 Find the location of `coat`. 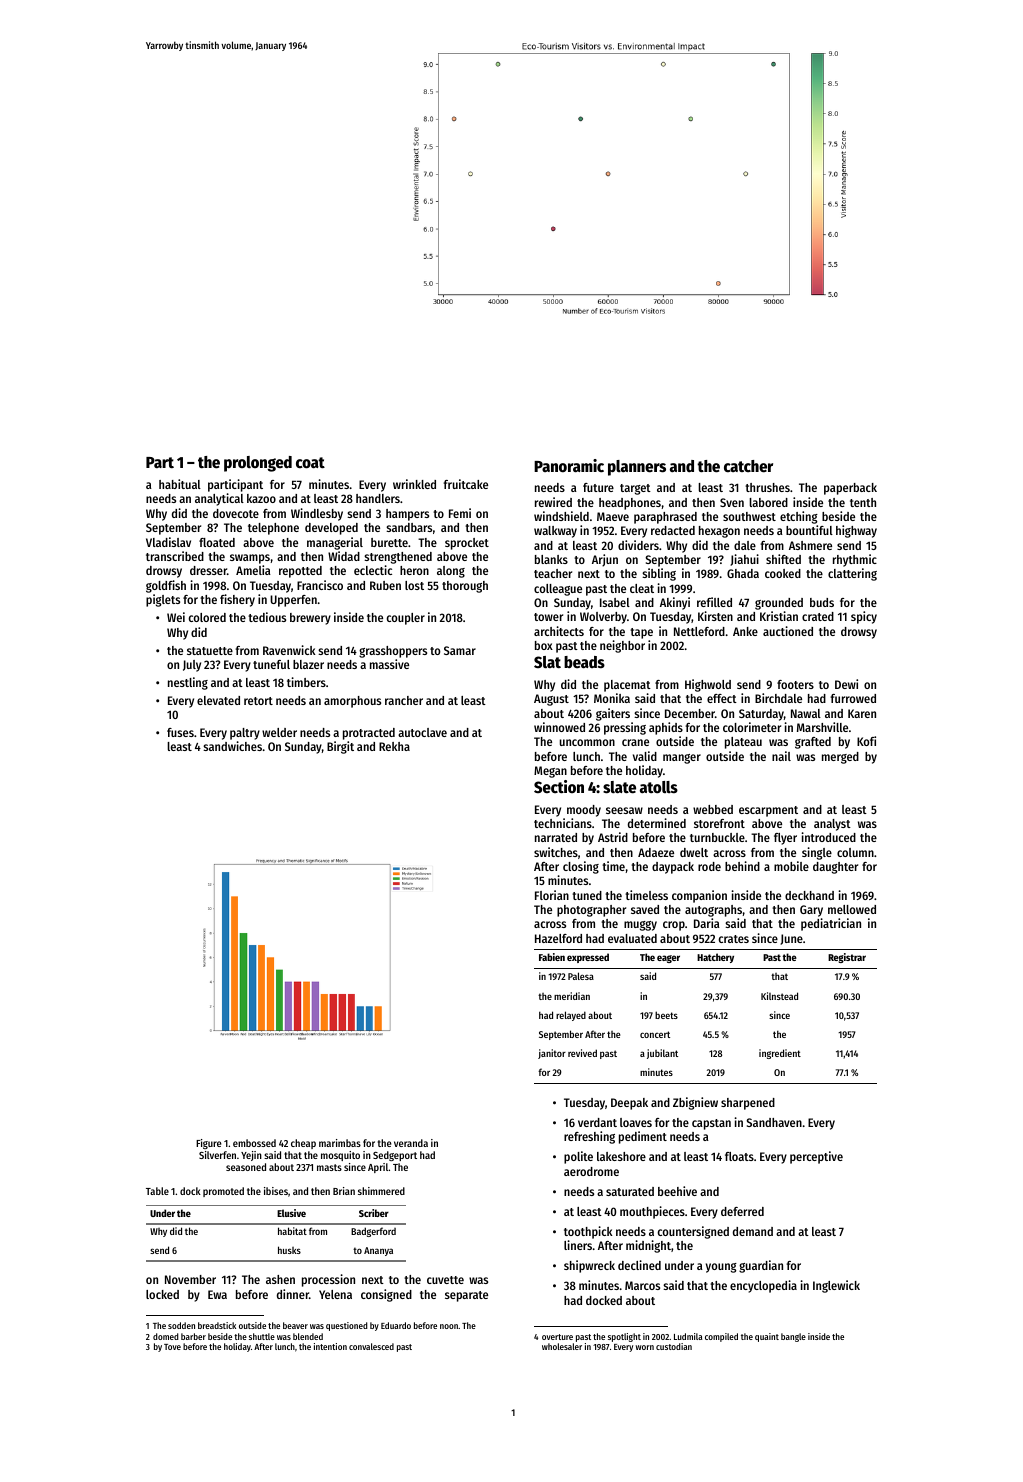

coat is located at coordinates (310, 463).
